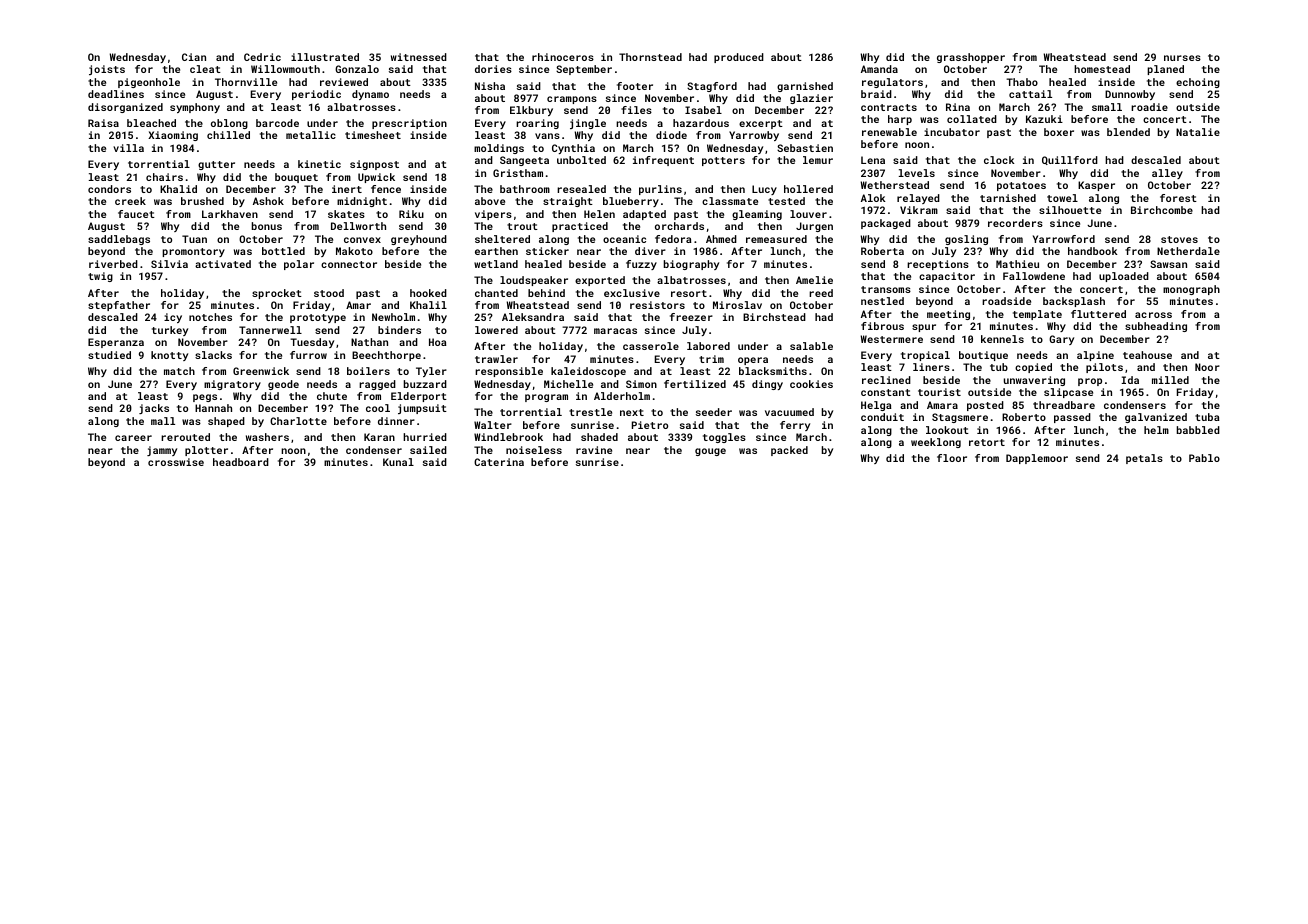  I want to click on practiced, so click(580, 227).
